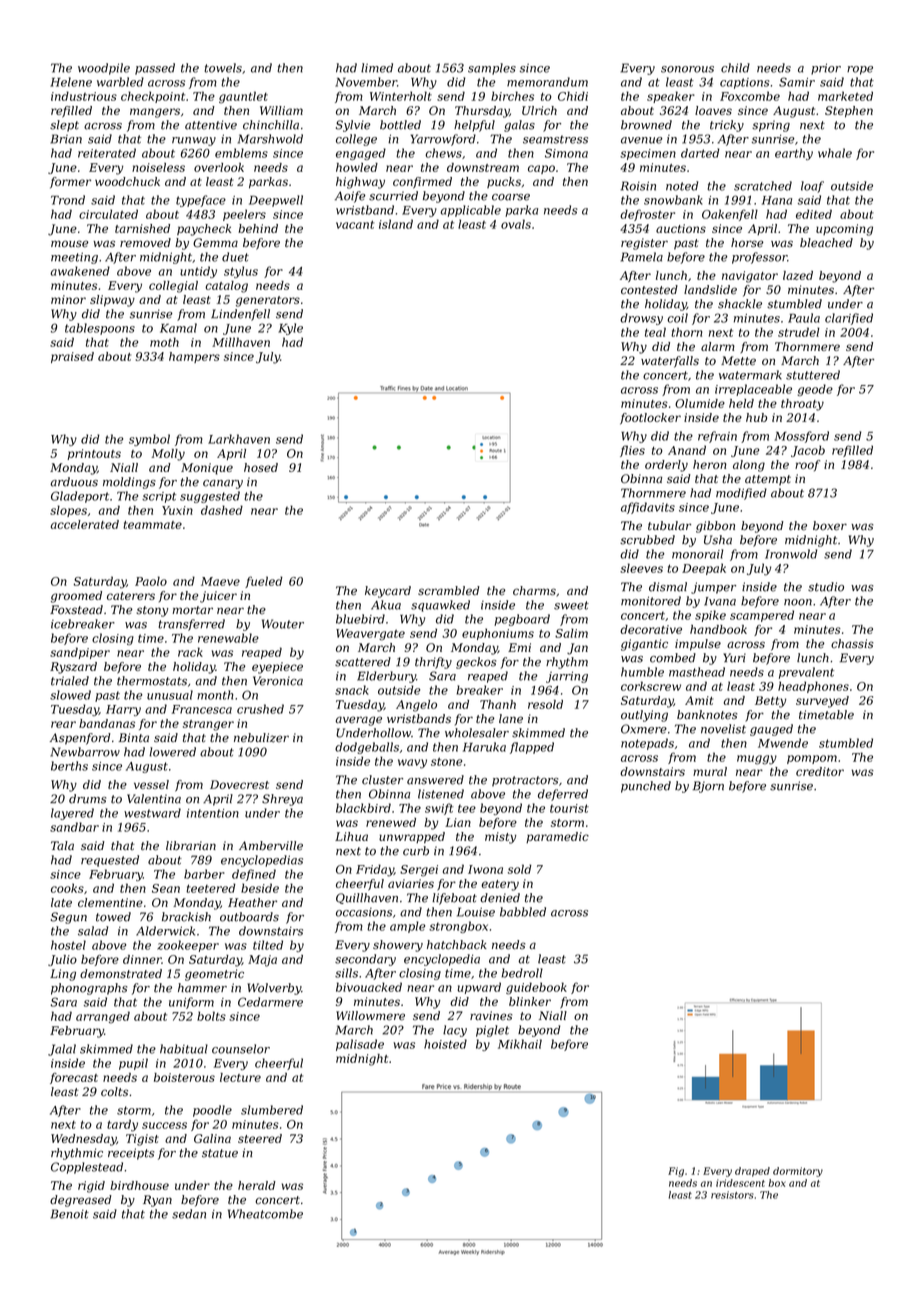 Image resolution: width=924 pixels, height=1308 pixels. What do you see at coordinates (270, 1002) in the screenshot?
I see `Cedarmere` at bounding box center [270, 1002].
